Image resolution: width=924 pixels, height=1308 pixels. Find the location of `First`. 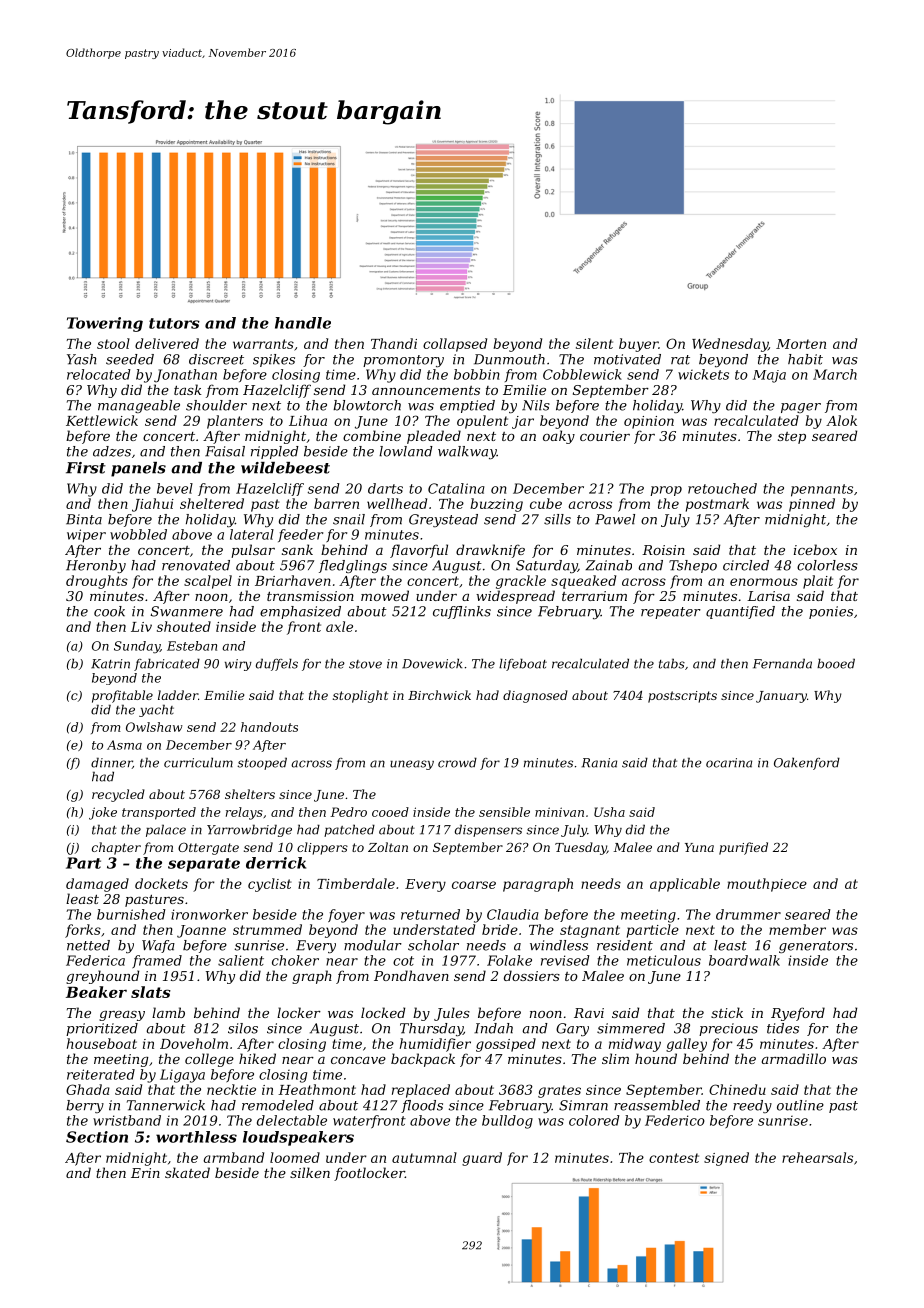

First is located at coordinates (86, 468).
